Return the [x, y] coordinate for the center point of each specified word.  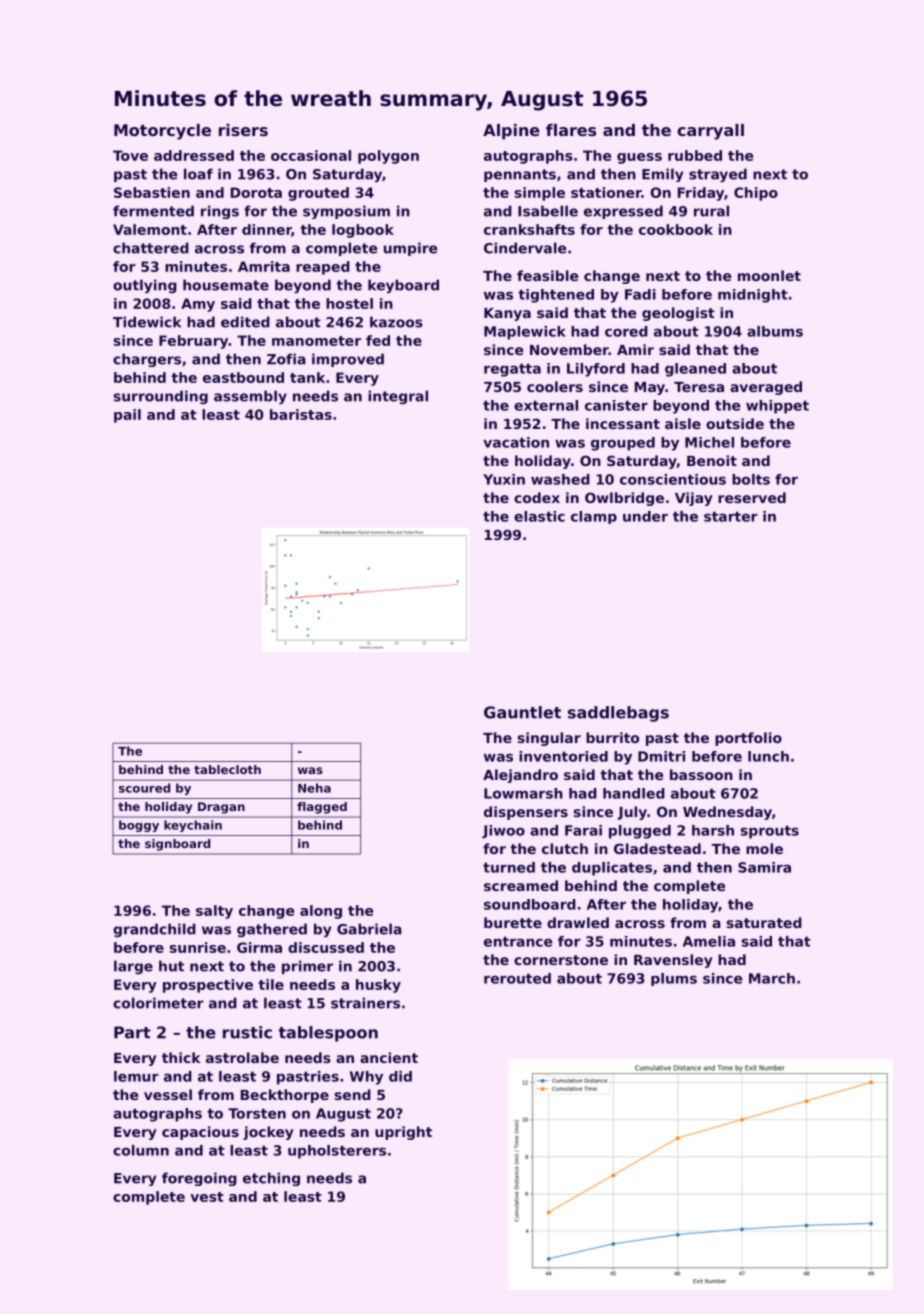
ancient [389, 1057]
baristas [301, 414]
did [400, 1076]
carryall [710, 132]
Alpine [511, 132]
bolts [751, 479]
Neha [314, 788]
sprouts [770, 832]
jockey [268, 1133]
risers [243, 130]
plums [674, 979]
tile [271, 984]
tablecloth [227, 769]
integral [398, 397]
